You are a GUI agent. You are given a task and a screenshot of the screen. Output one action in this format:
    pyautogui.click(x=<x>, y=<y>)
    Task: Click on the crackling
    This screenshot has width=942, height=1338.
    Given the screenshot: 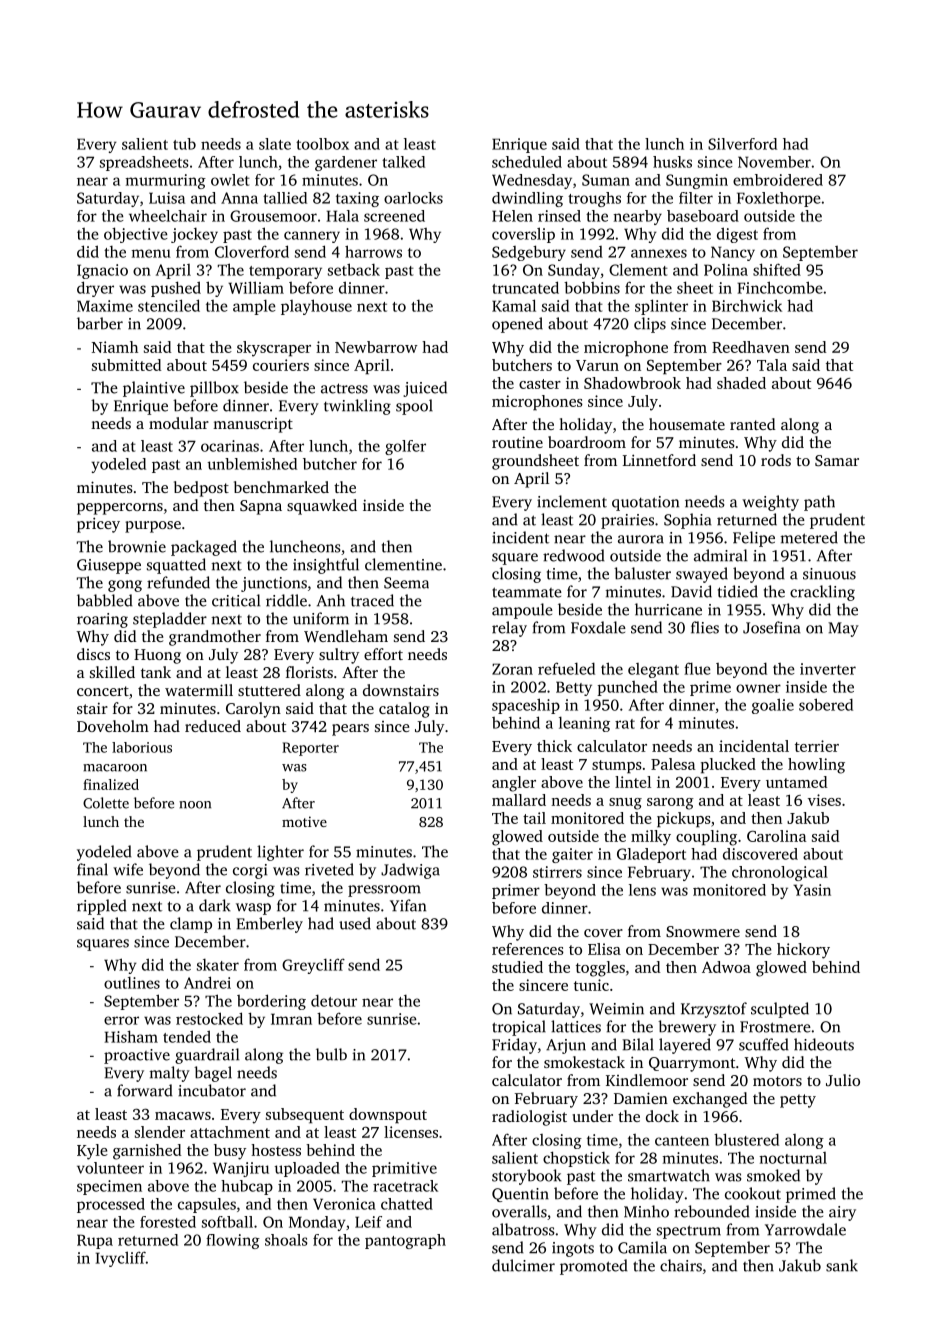 What is the action you would take?
    pyautogui.click(x=822, y=593)
